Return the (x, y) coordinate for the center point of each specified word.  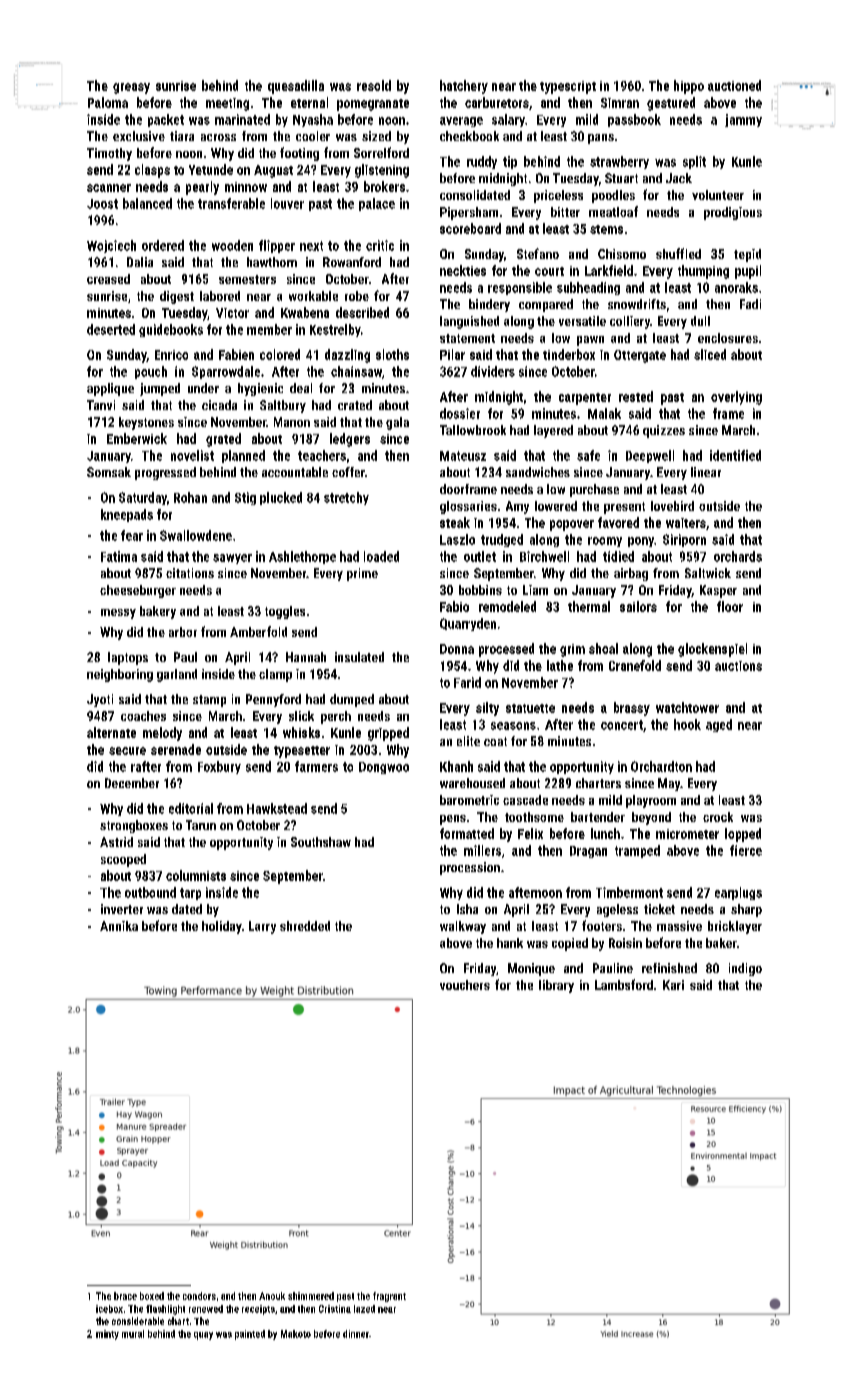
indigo (745, 969)
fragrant (389, 1297)
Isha (467, 909)
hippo (689, 87)
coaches (143, 716)
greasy (131, 88)
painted (250, 1335)
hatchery (464, 87)
